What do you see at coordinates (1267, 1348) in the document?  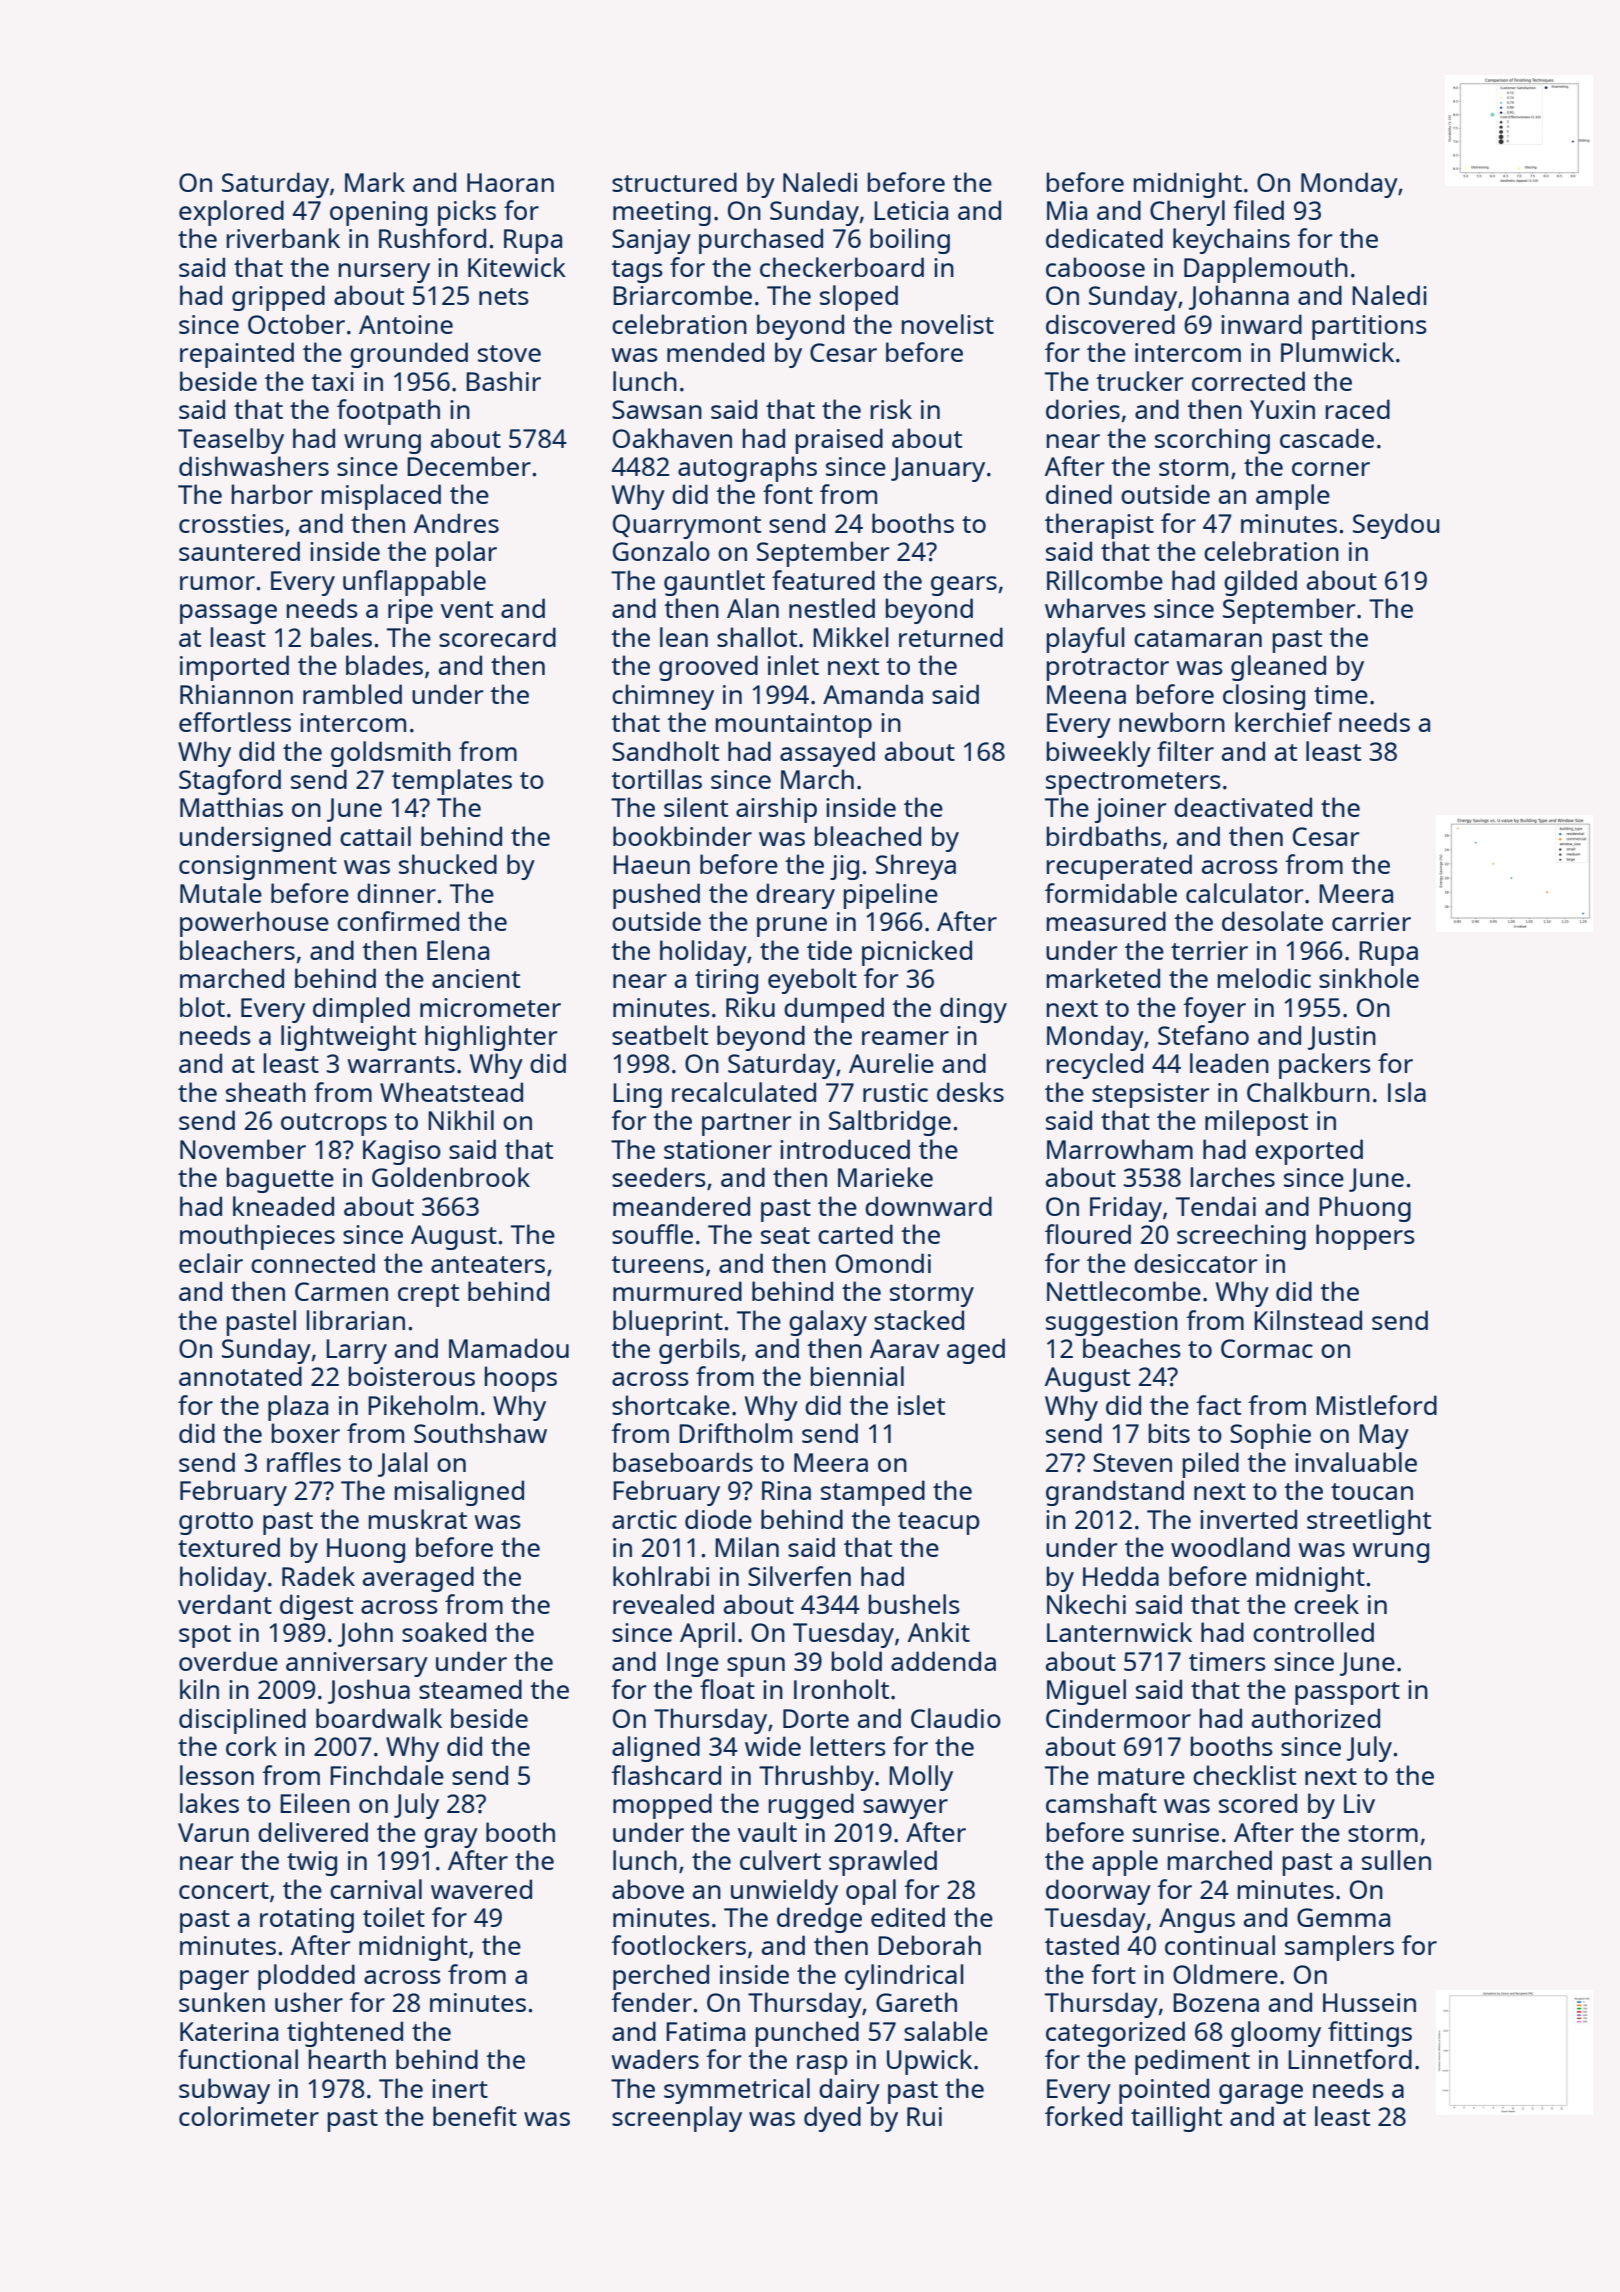 I see `Cormac` at bounding box center [1267, 1348].
